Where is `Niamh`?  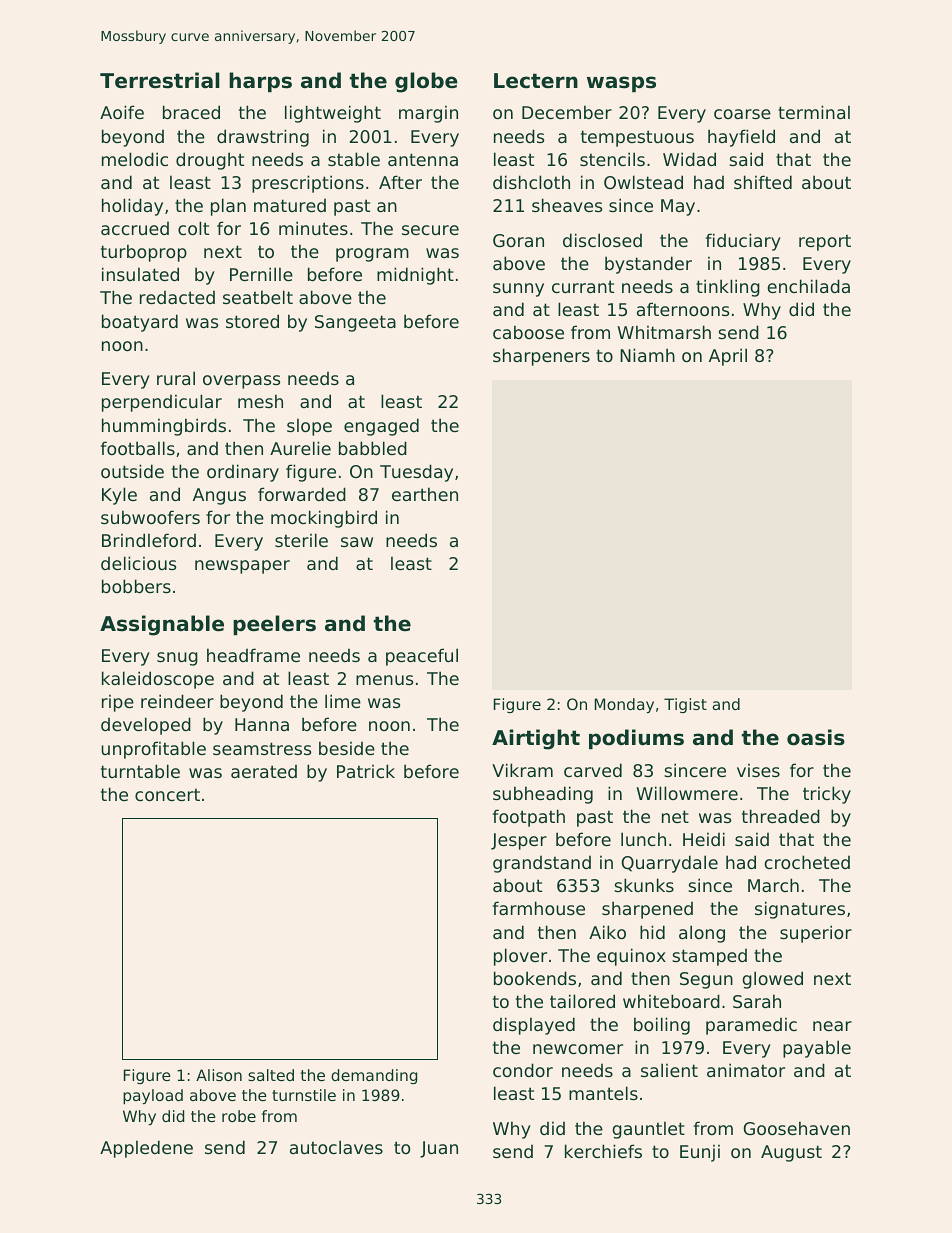
Niamh is located at coordinates (647, 355).
